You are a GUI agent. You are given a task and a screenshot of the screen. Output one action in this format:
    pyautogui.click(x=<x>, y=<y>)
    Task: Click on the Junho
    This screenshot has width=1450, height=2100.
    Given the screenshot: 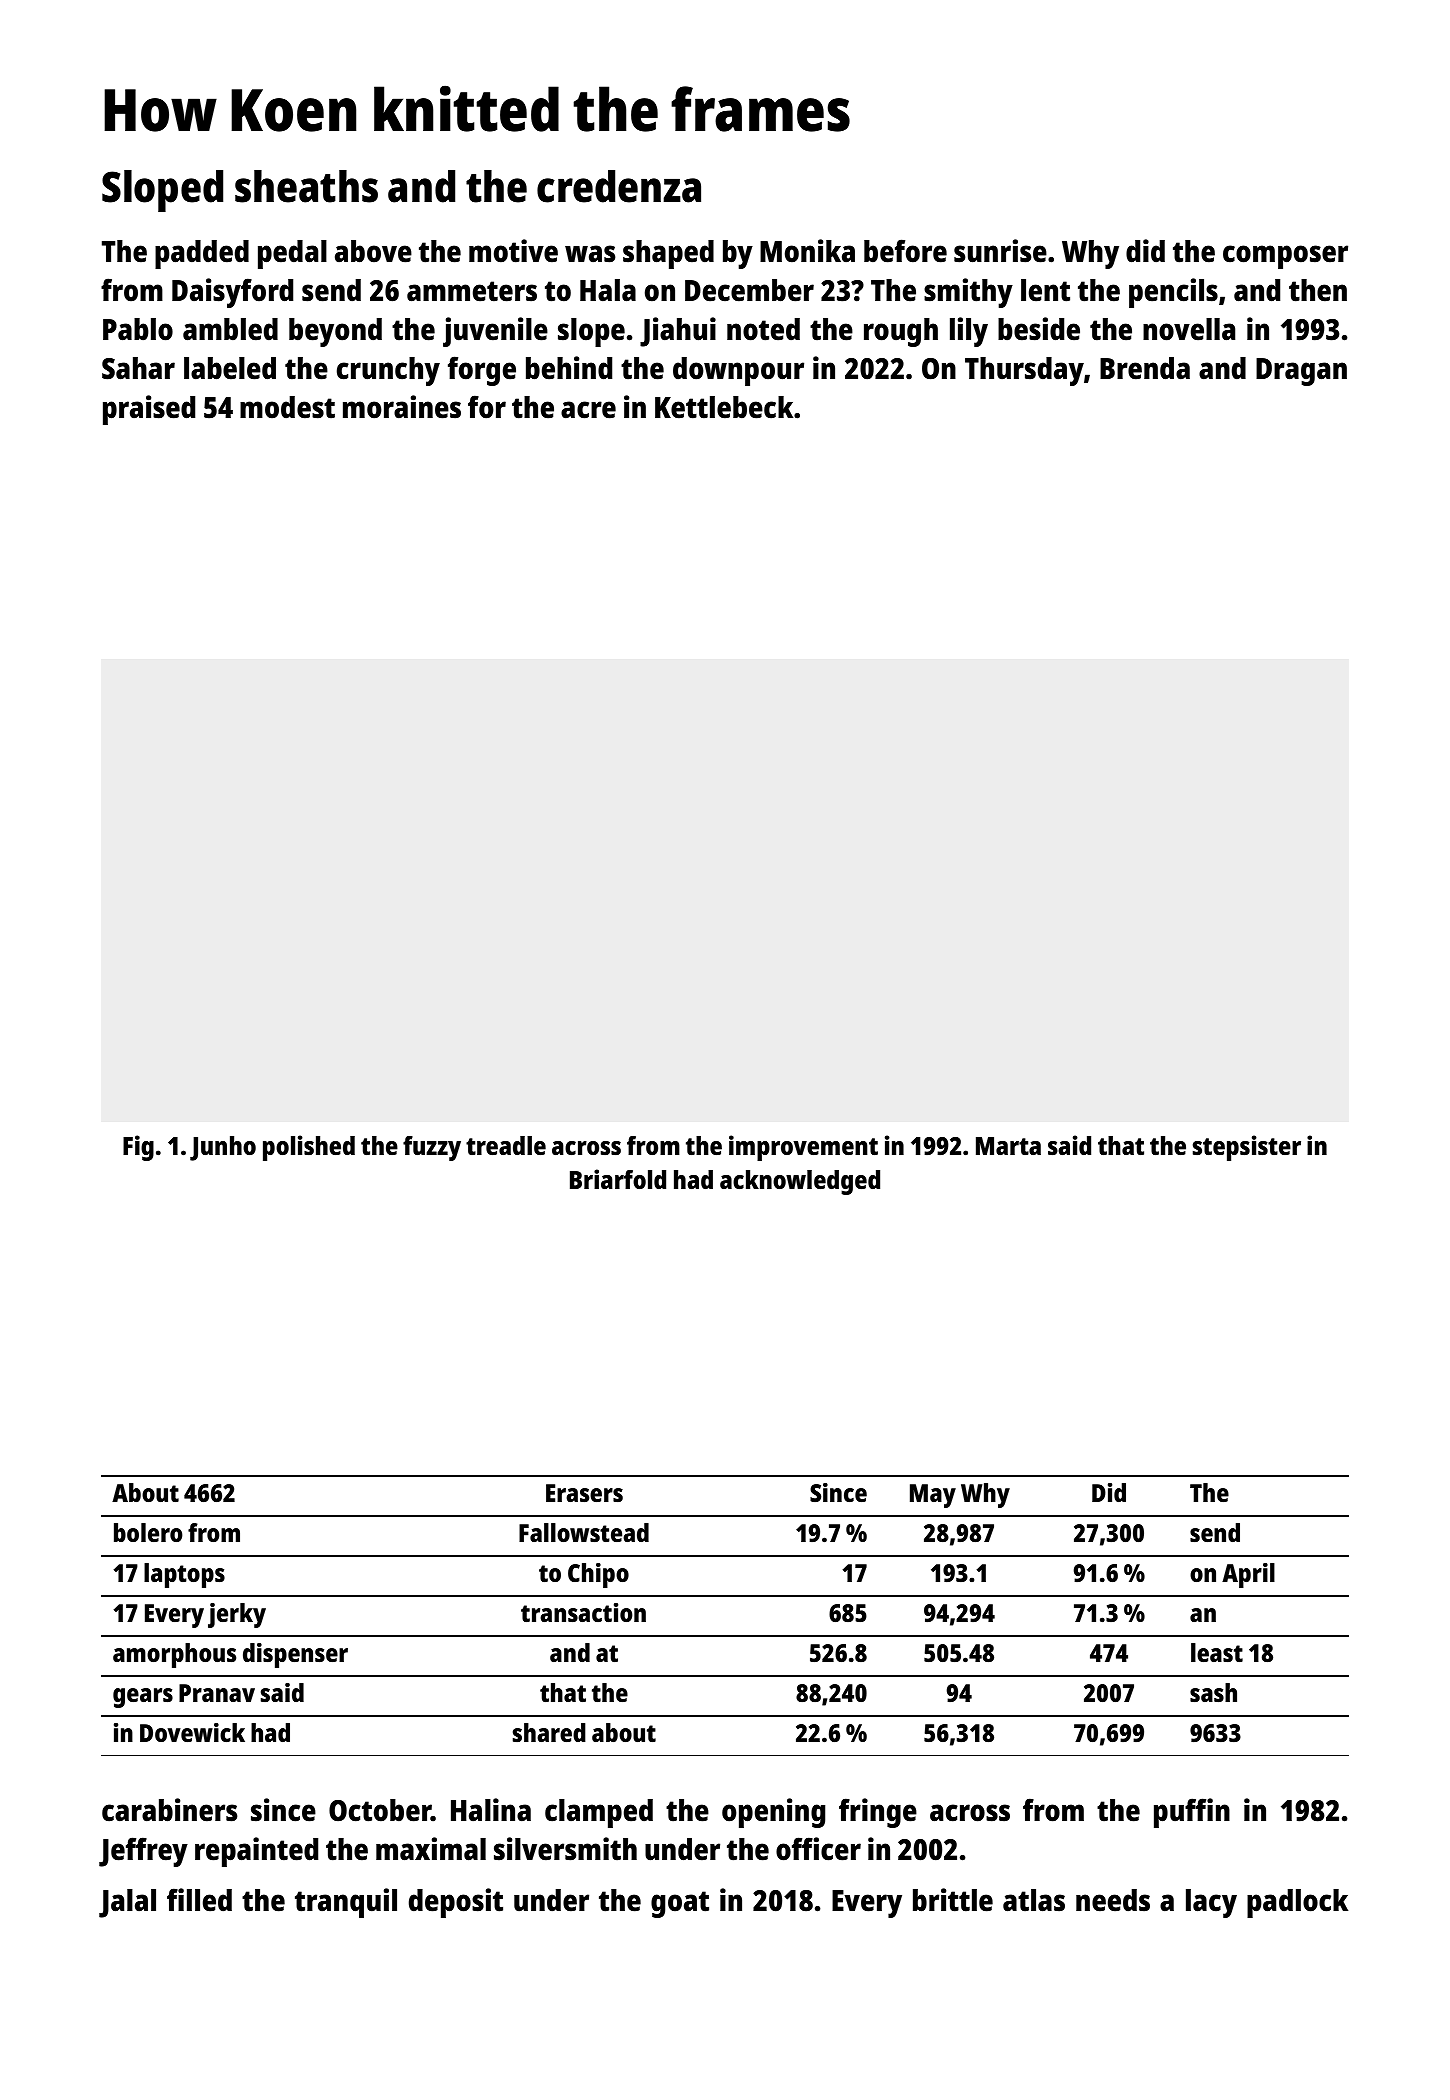 What is the action you would take?
    pyautogui.click(x=223, y=1148)
